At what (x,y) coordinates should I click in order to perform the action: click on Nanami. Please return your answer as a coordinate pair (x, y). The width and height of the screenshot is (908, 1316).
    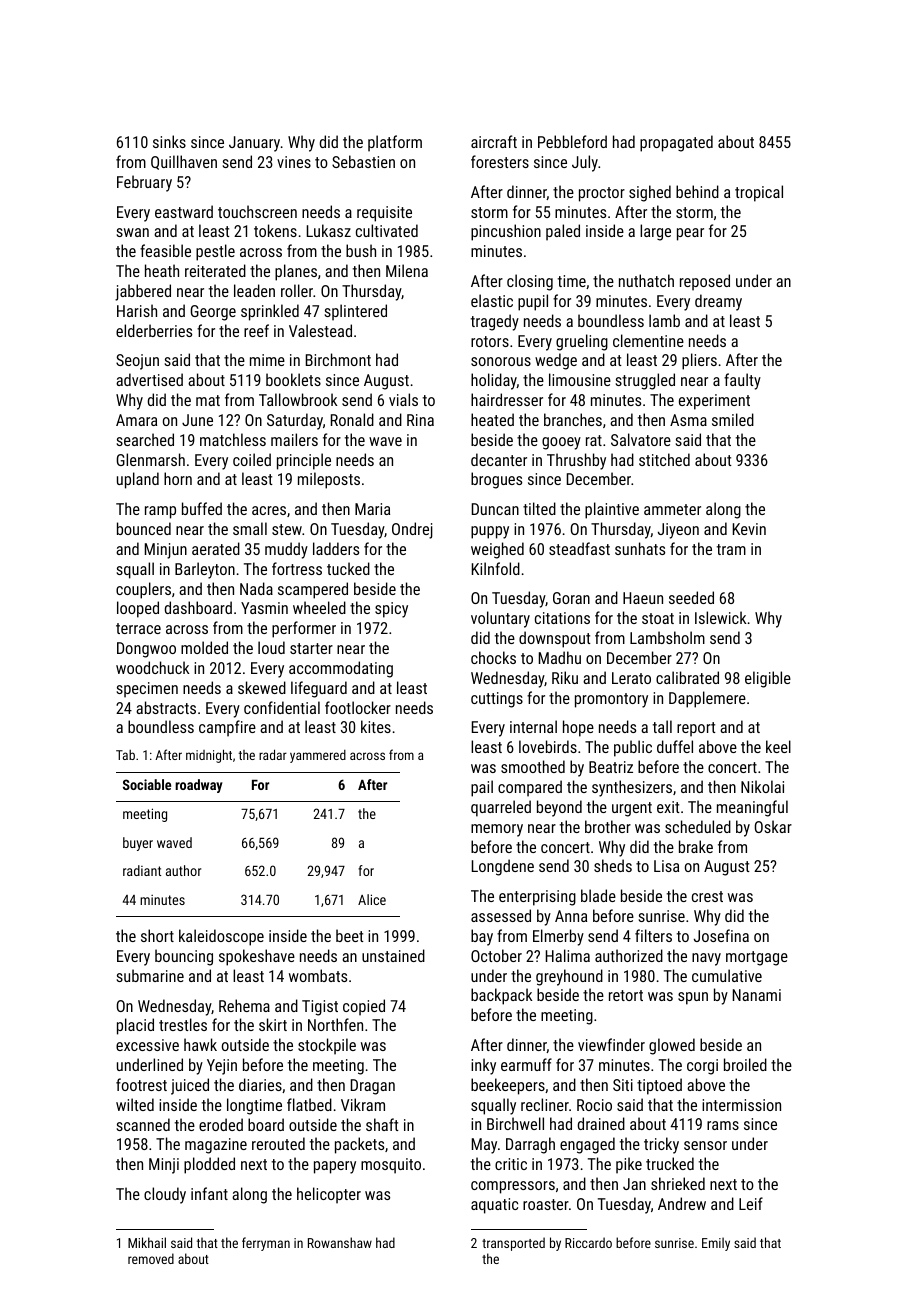
    Looking at the image, I should click on (757, 995).
